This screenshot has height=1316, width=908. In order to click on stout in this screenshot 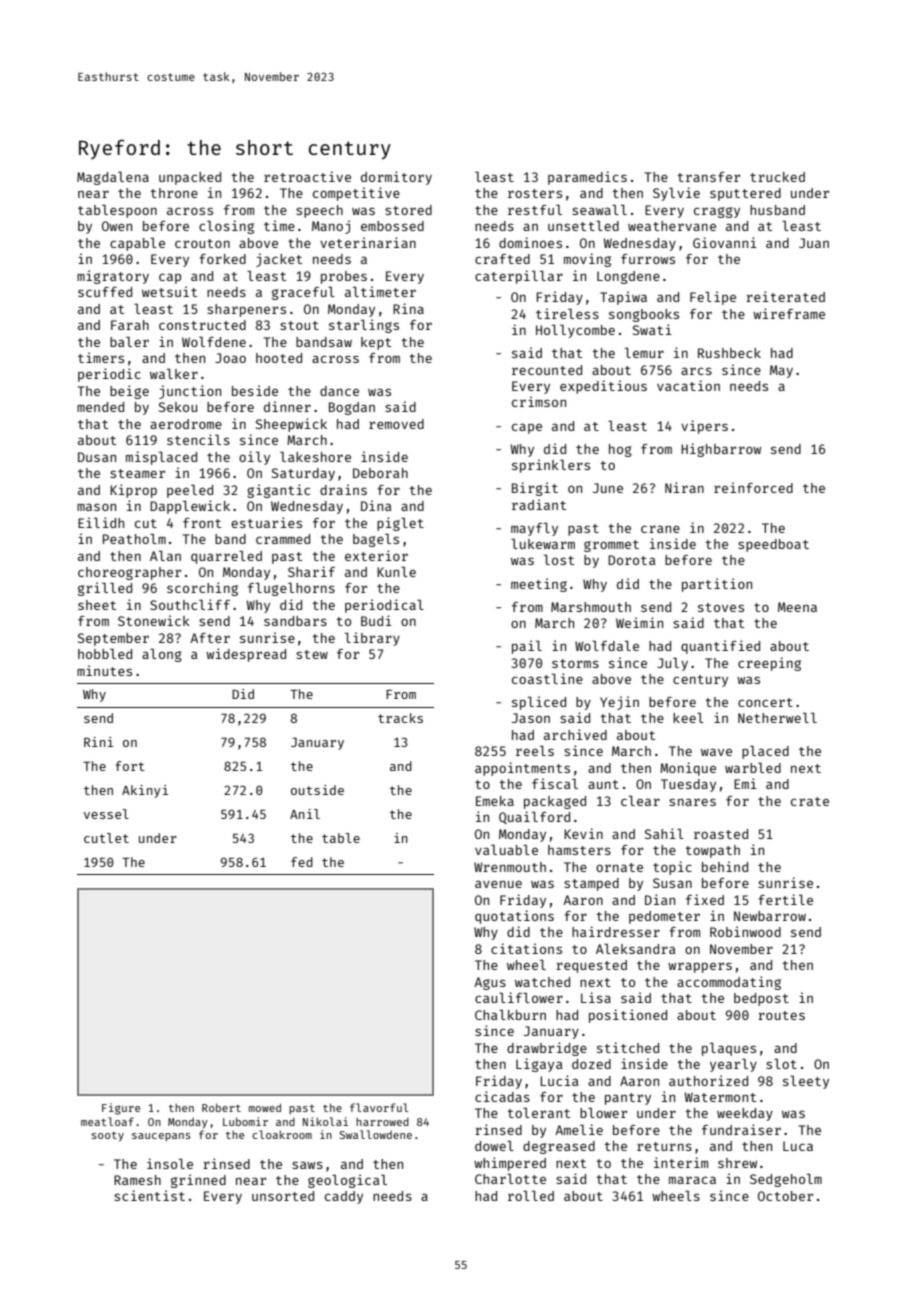, I will do `click(299, 325)`.
